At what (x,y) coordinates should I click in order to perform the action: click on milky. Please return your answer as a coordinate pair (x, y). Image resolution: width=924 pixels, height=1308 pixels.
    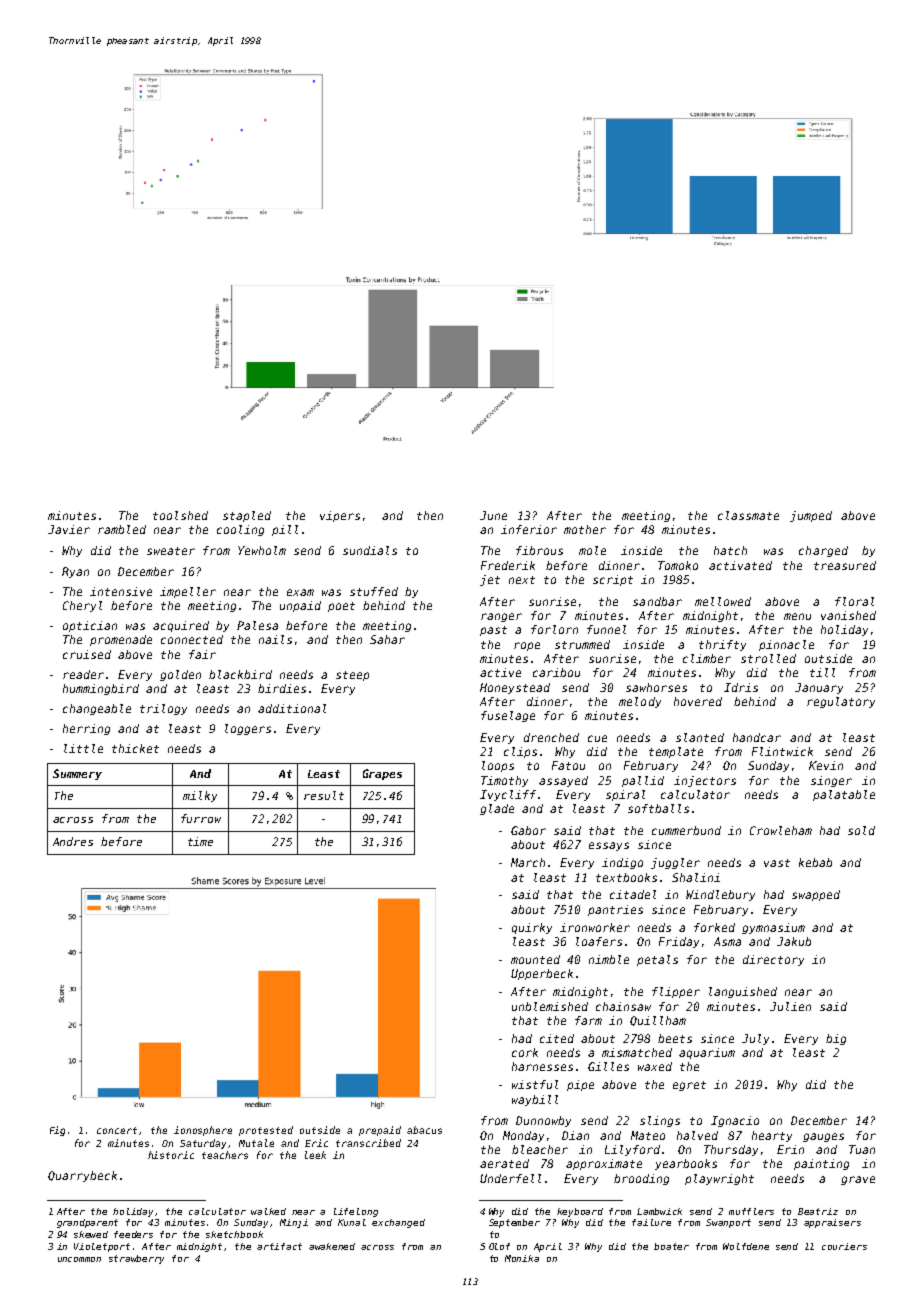
    Looking at the image, I should click on (200, 796).
